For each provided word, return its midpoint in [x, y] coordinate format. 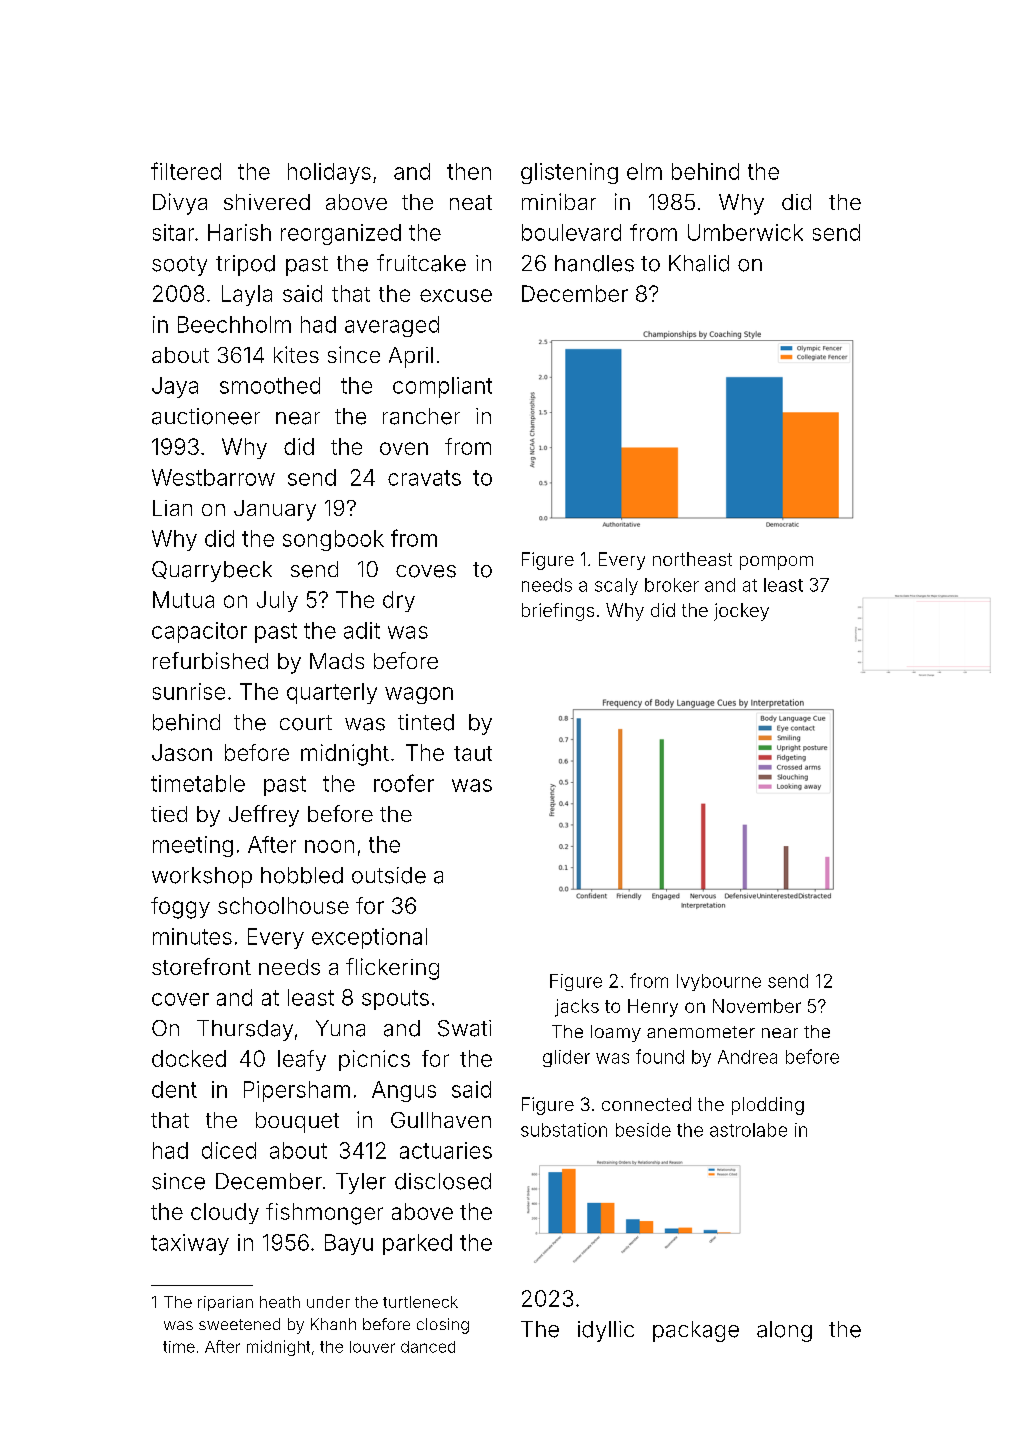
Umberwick [745, 232]
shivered [267, 202]
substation [564, 1130]
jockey [741, 612]
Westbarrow [213, 477]
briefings [558, 612]
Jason [182, 752]
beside [643, 1130]
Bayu [349, 1244]
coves [426, 571]
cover [180, 999]
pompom [776, 563]
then [469, 171]
